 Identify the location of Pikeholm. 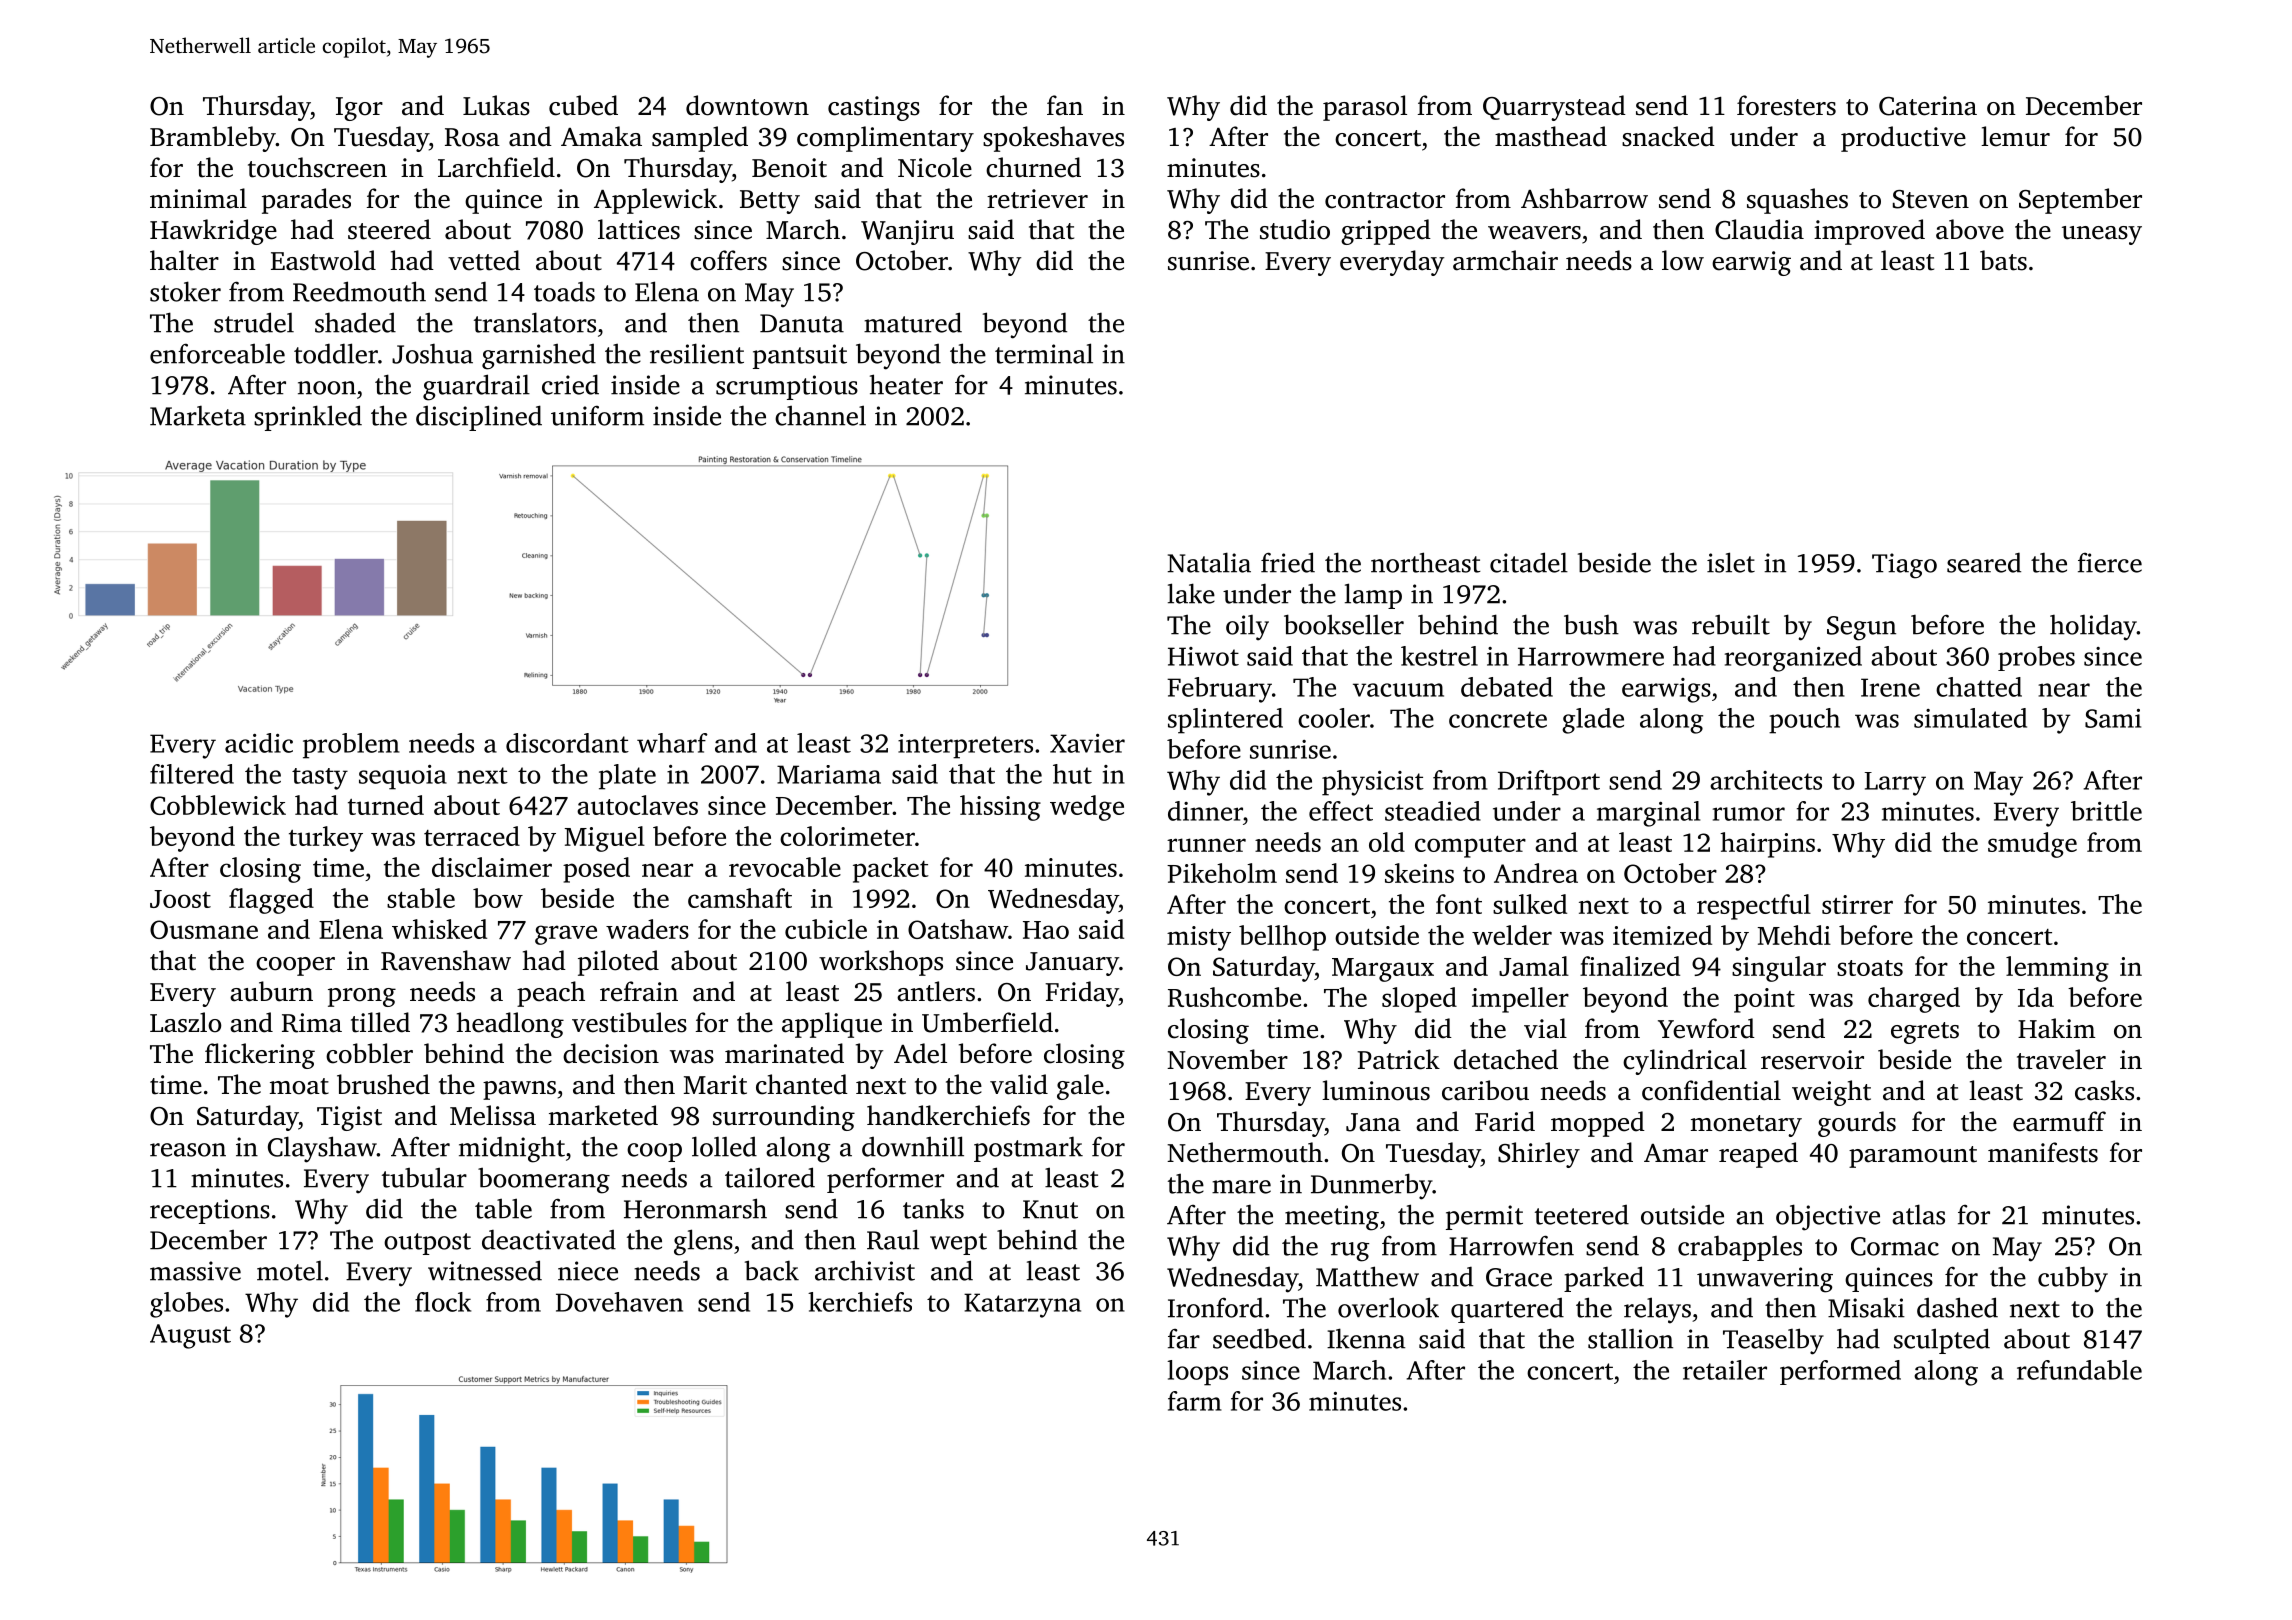
(1222, 873).
